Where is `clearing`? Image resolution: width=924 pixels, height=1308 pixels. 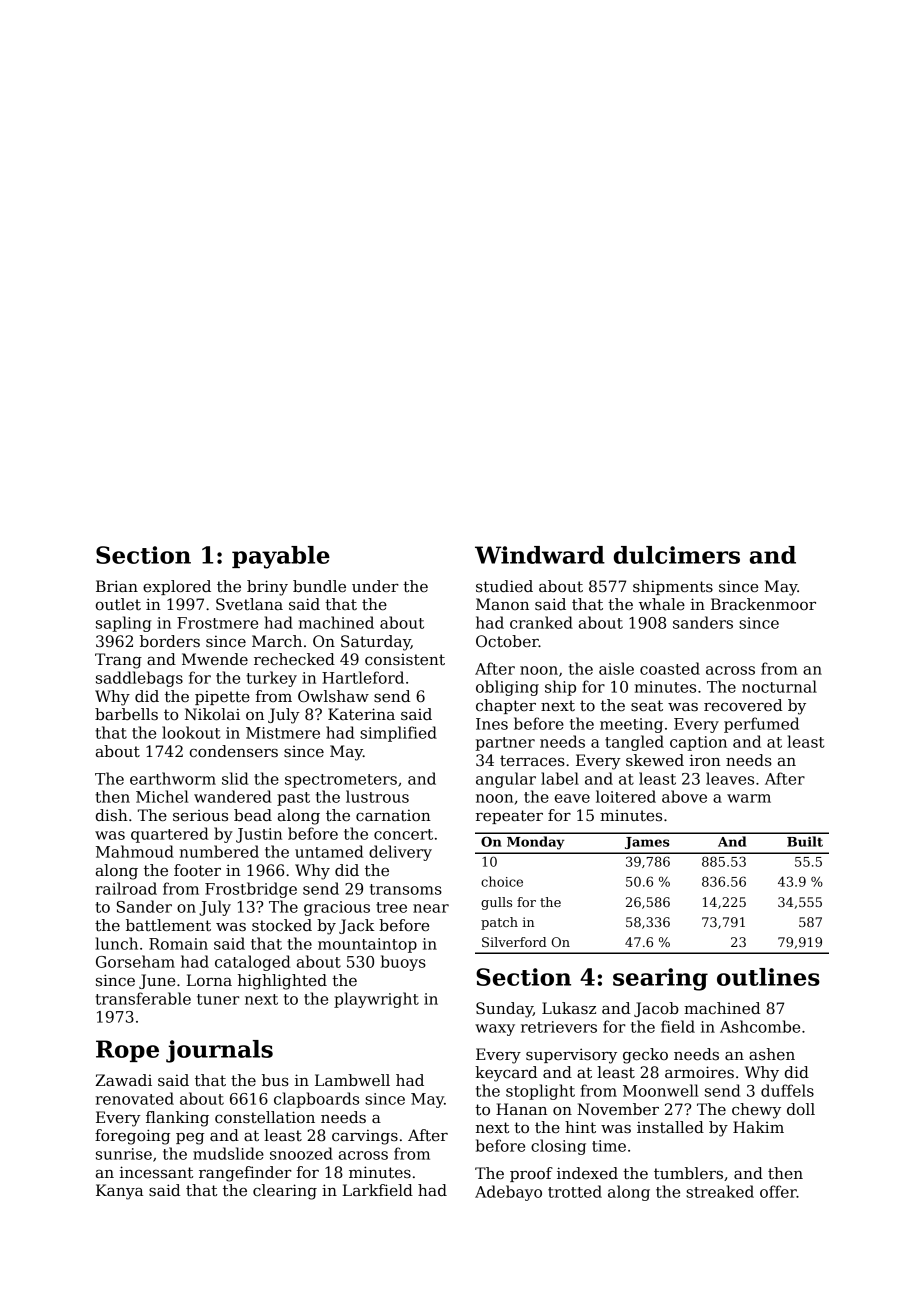 clearing is located at coordinates (285, 1192).
